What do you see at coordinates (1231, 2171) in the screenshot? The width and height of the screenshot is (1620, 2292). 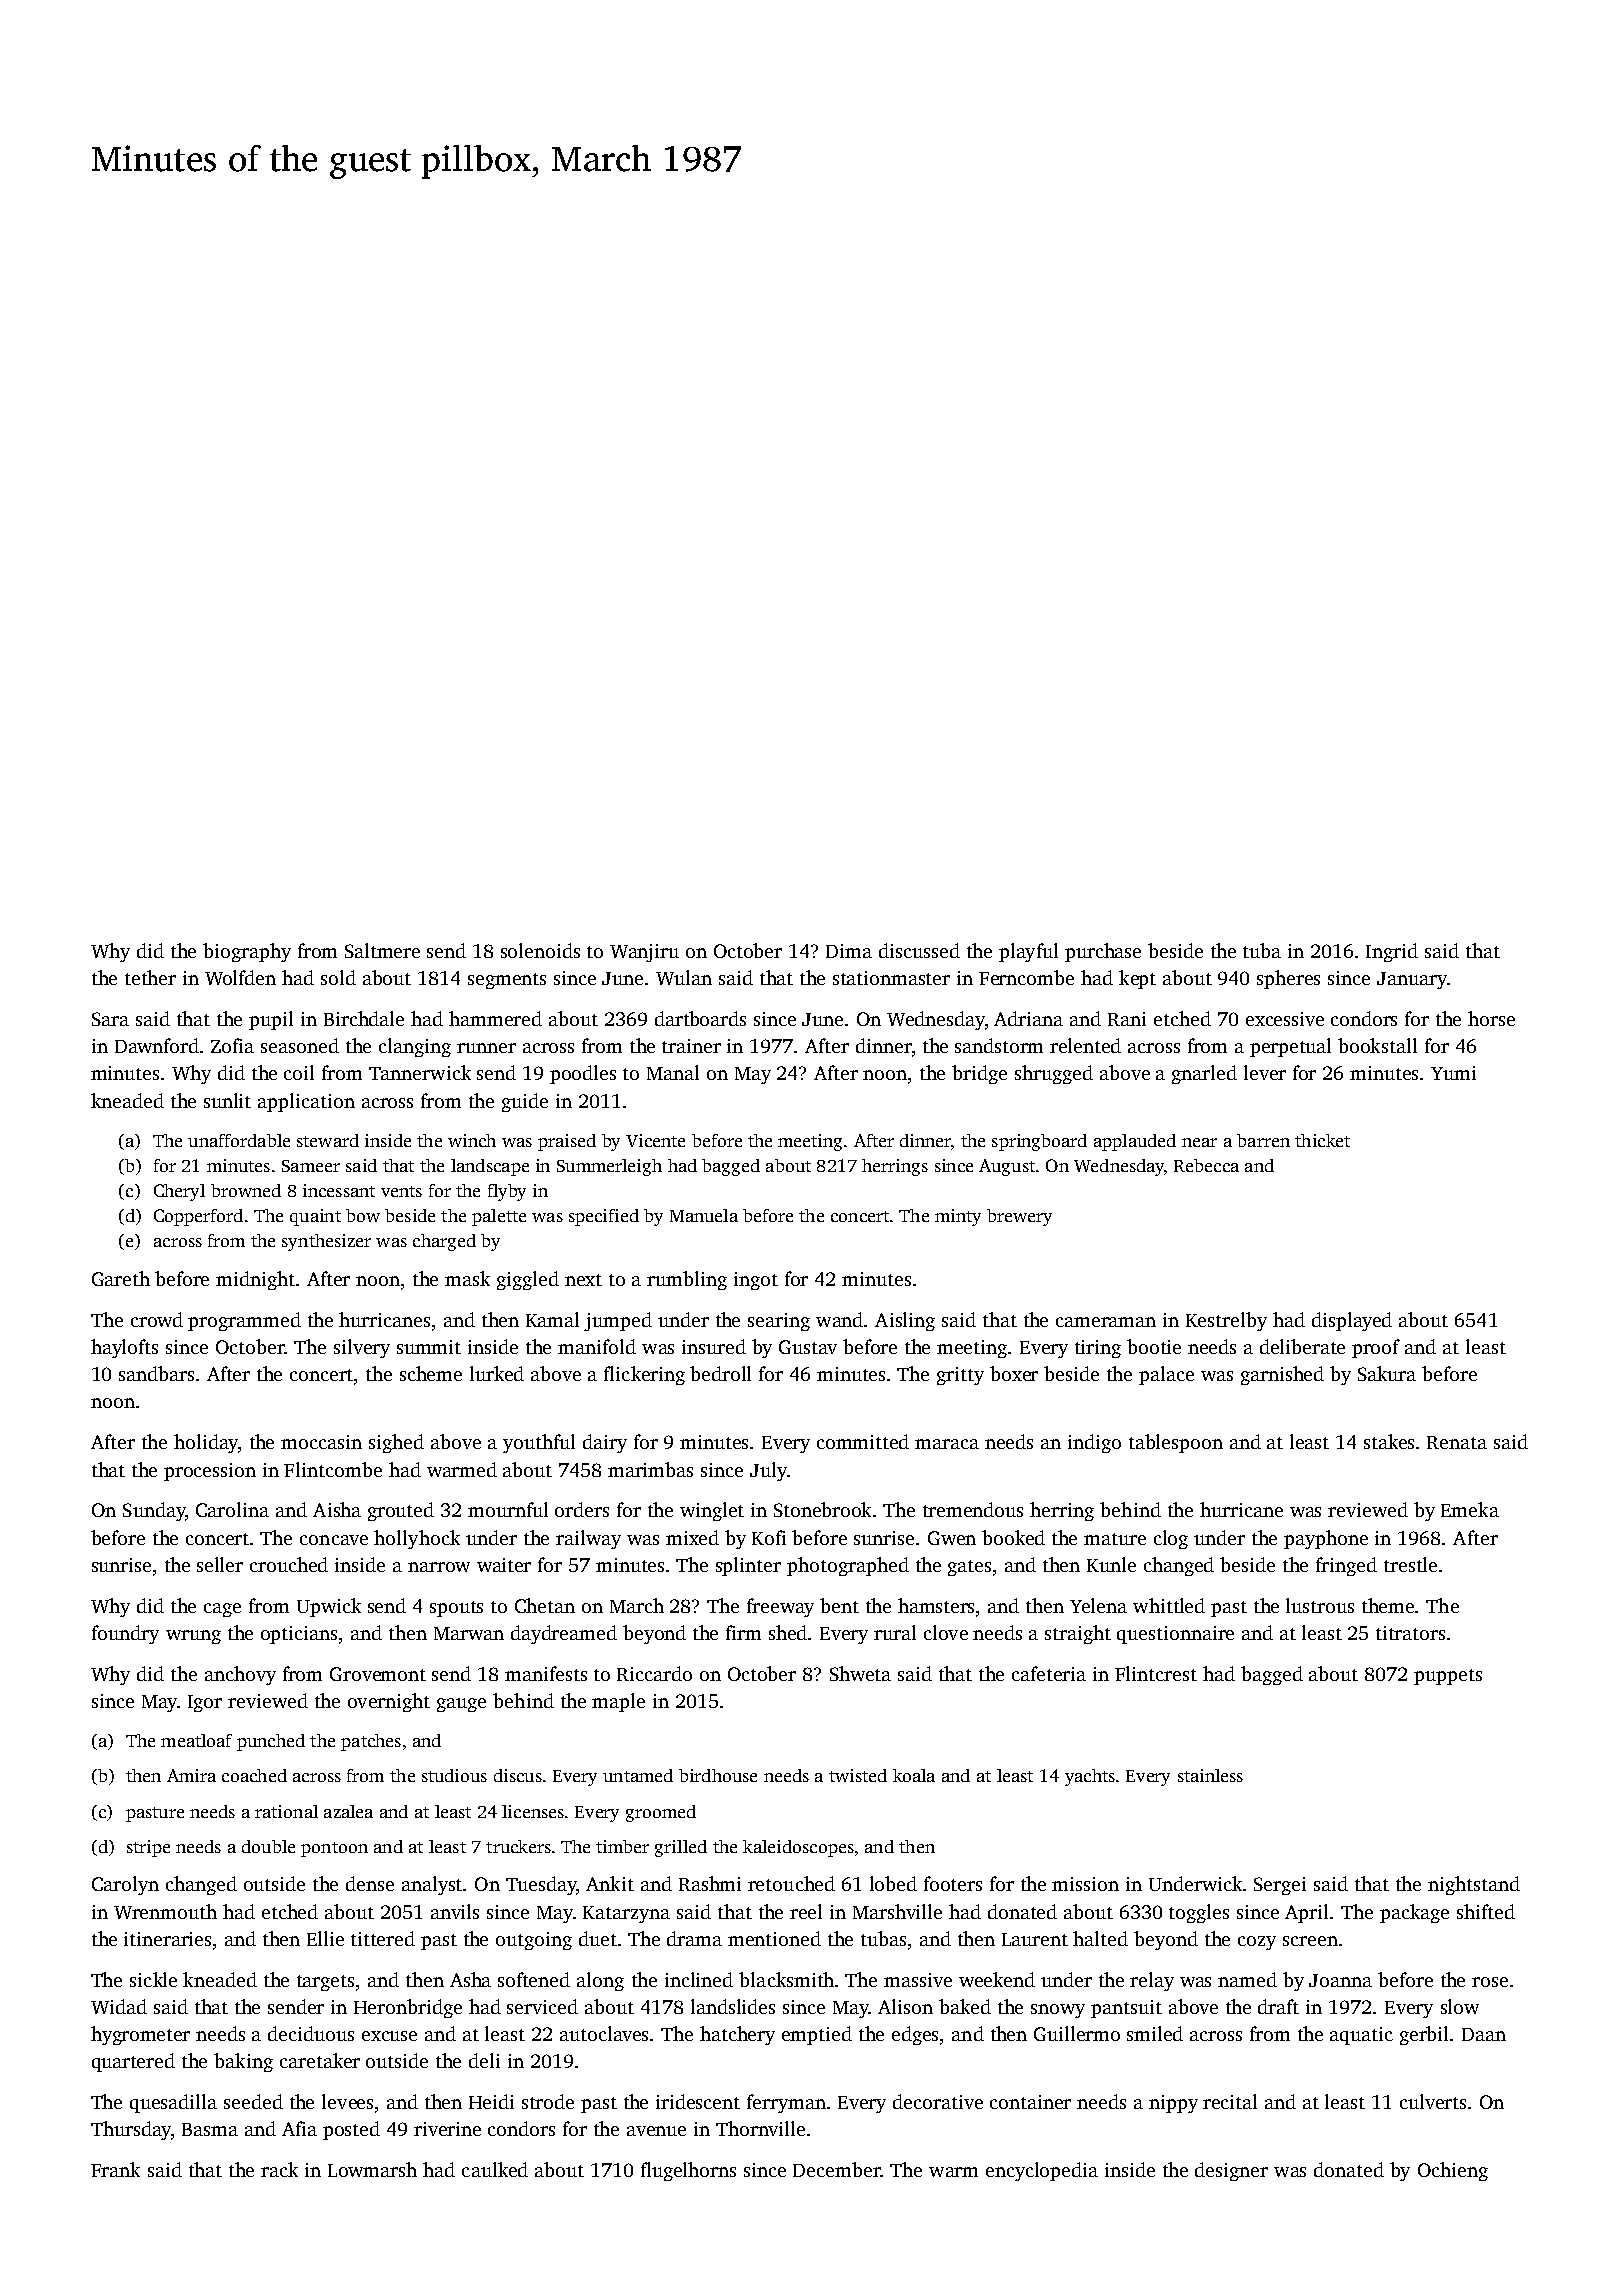 I see `designer` at bounding box center [1231, 2171].
